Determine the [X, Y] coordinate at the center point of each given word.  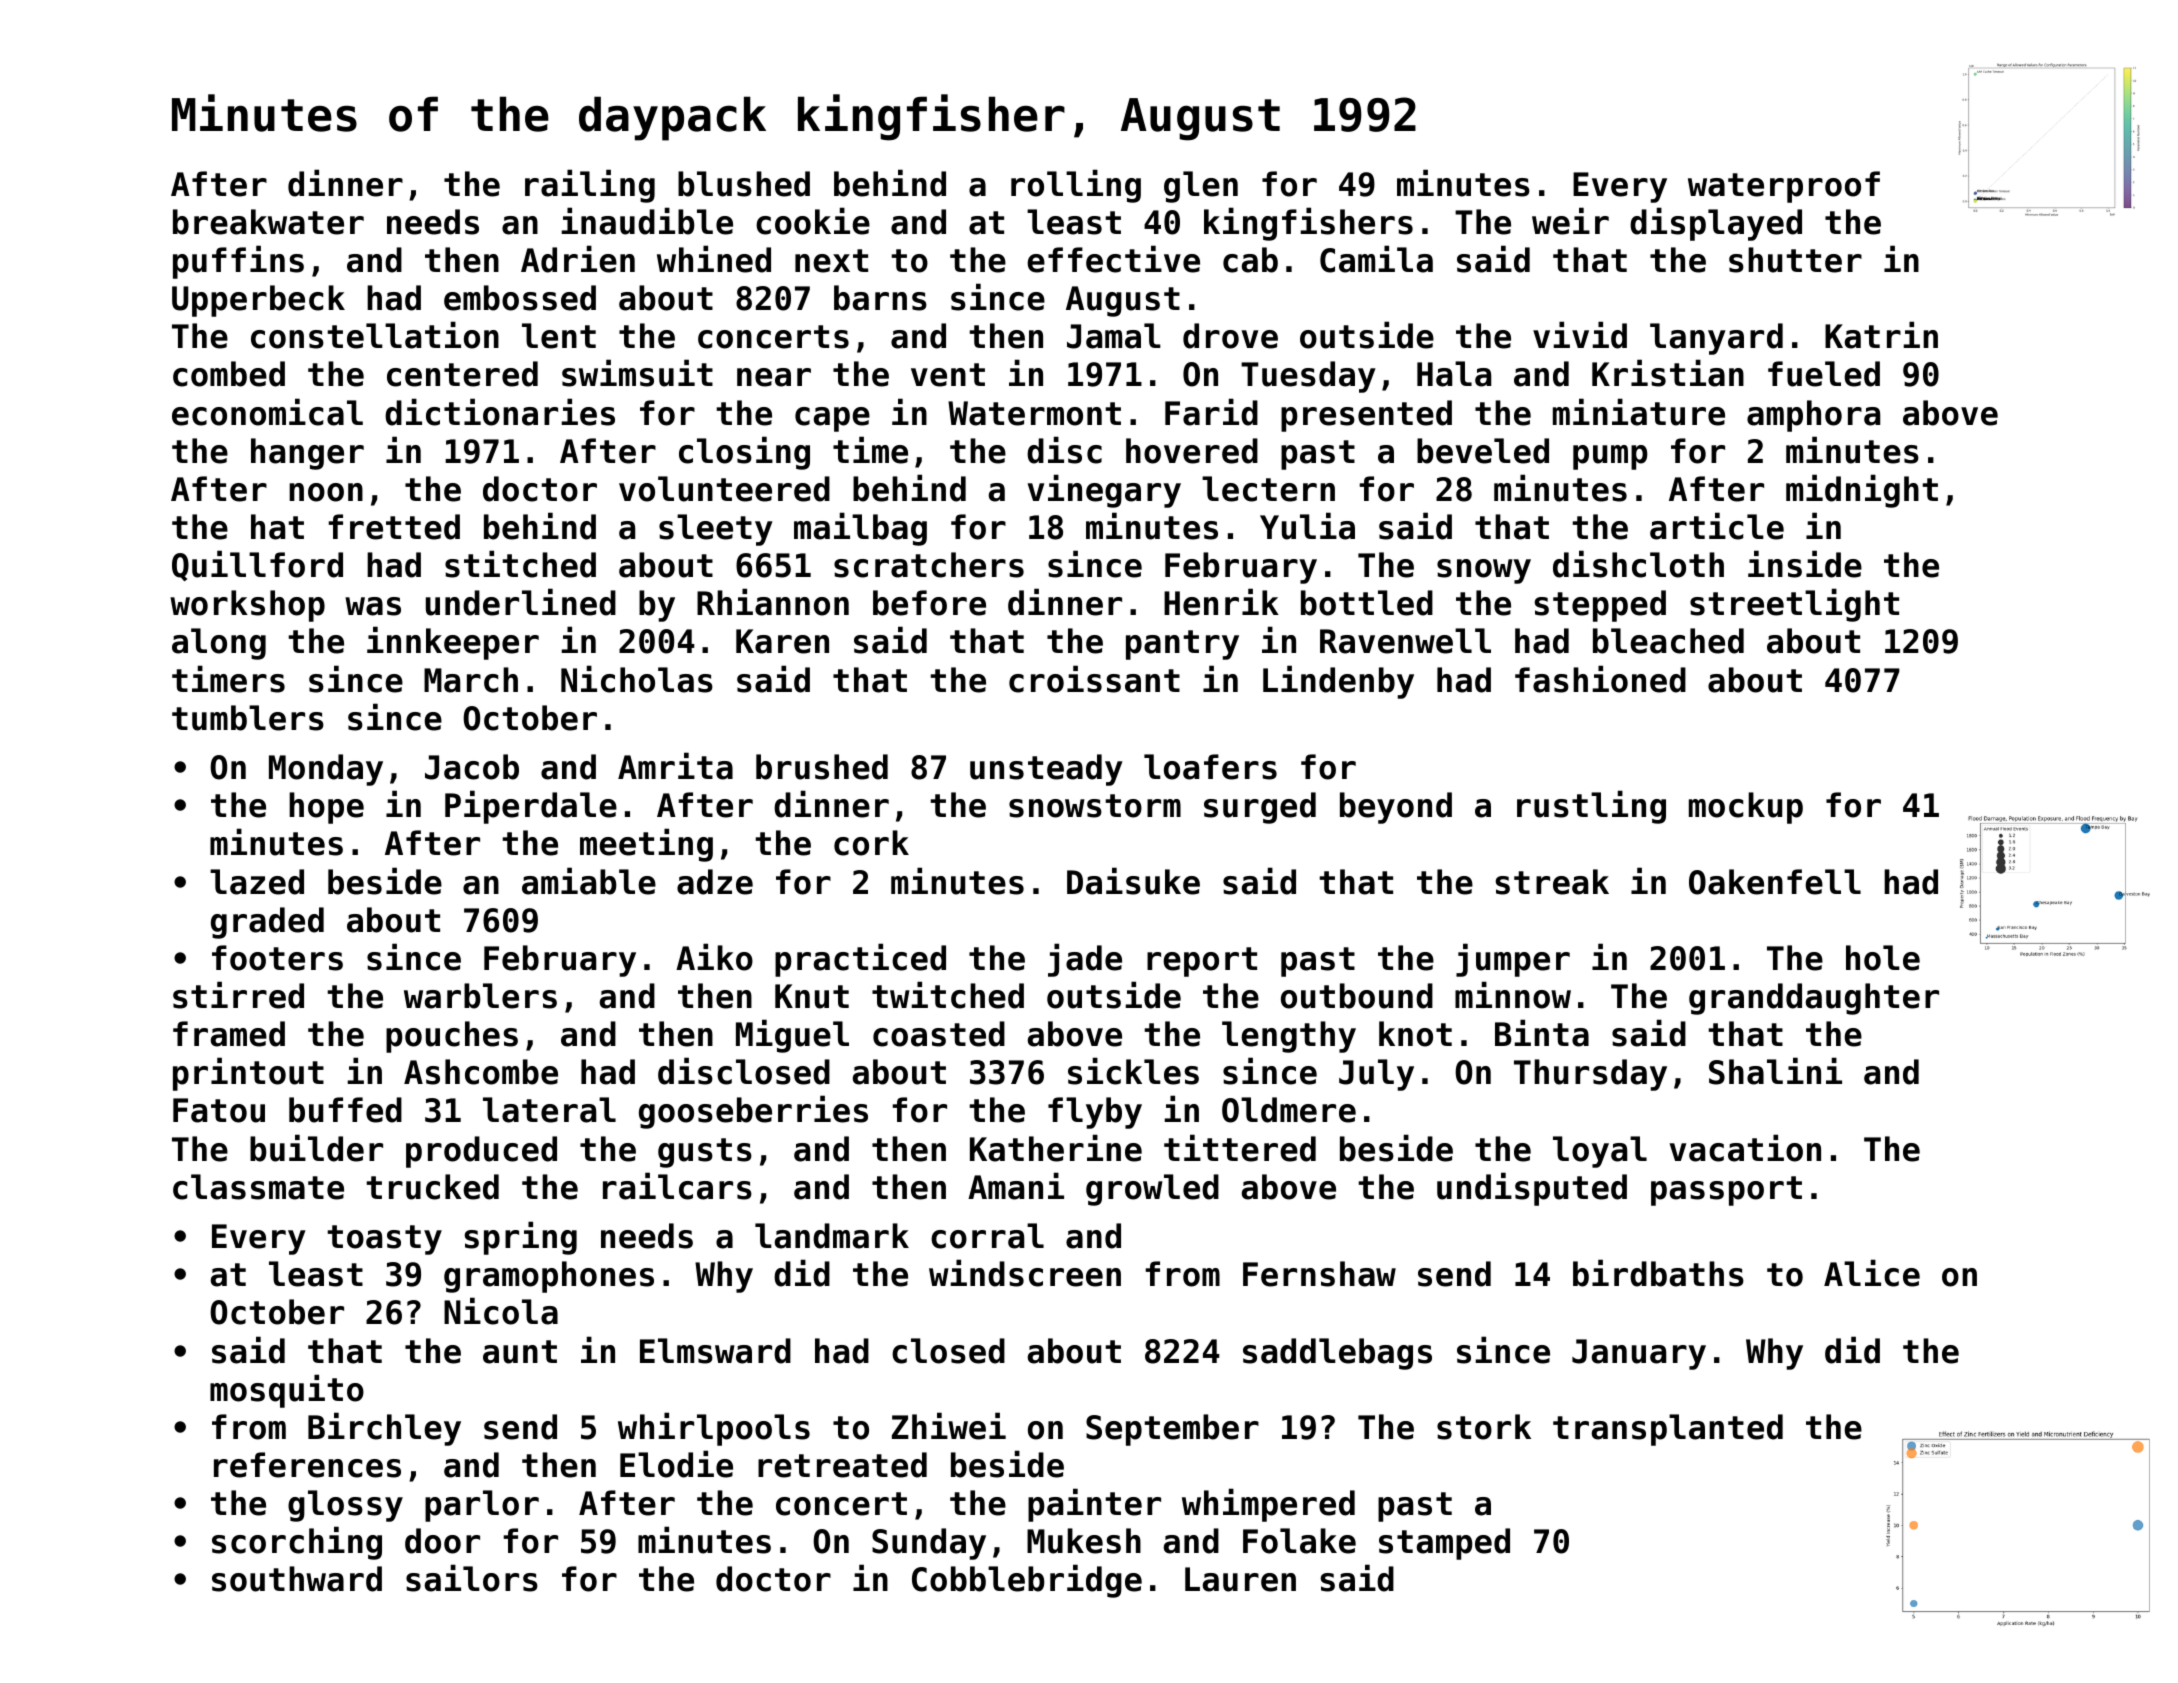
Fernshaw [1319, 1274]
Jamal [1114, 336]
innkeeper [453, 643]
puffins [238, 262]
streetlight [1794, 605]
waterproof [1784, 187]
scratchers [929, 565]
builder [316, 1148]
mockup [1746, 808]
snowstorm [1095, 806]
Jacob [472, 767]
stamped [1444, 1544]
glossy [345, 1506]
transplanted [1668, 1430]
